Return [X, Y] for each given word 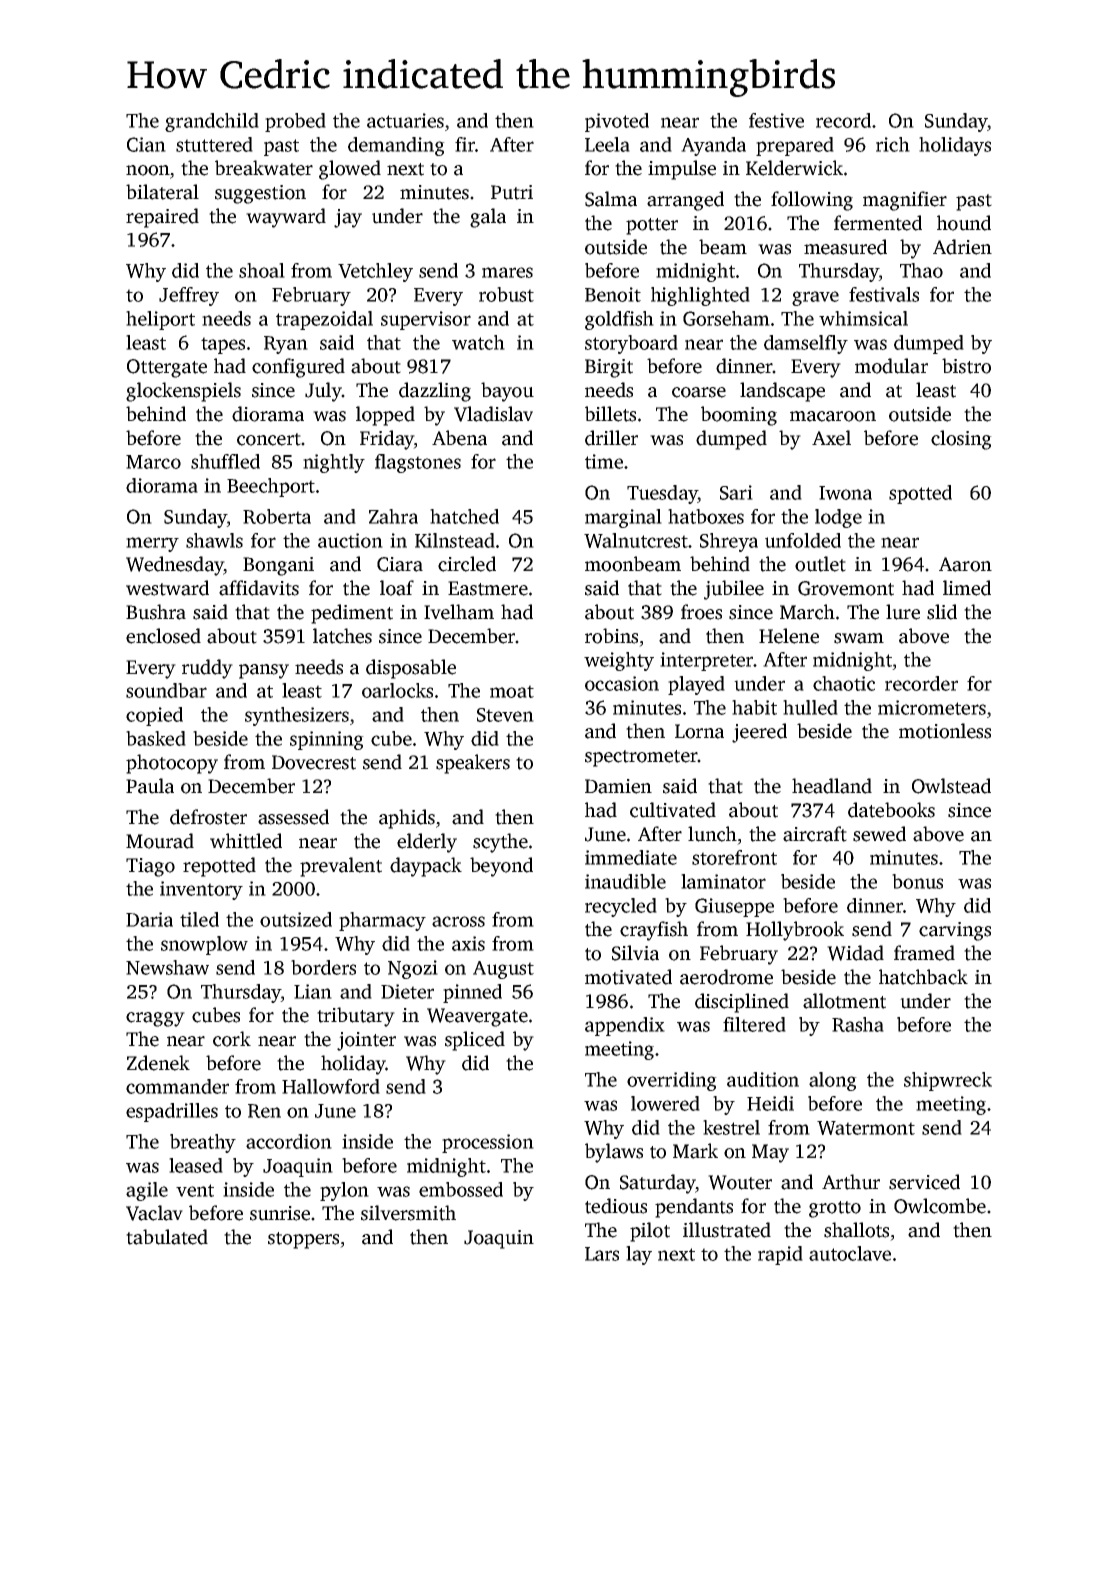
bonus [917, 881]
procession [488, 1143]
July [323, 392]
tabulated [167, 1237]
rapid [780, 1255]
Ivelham [459, 612]
